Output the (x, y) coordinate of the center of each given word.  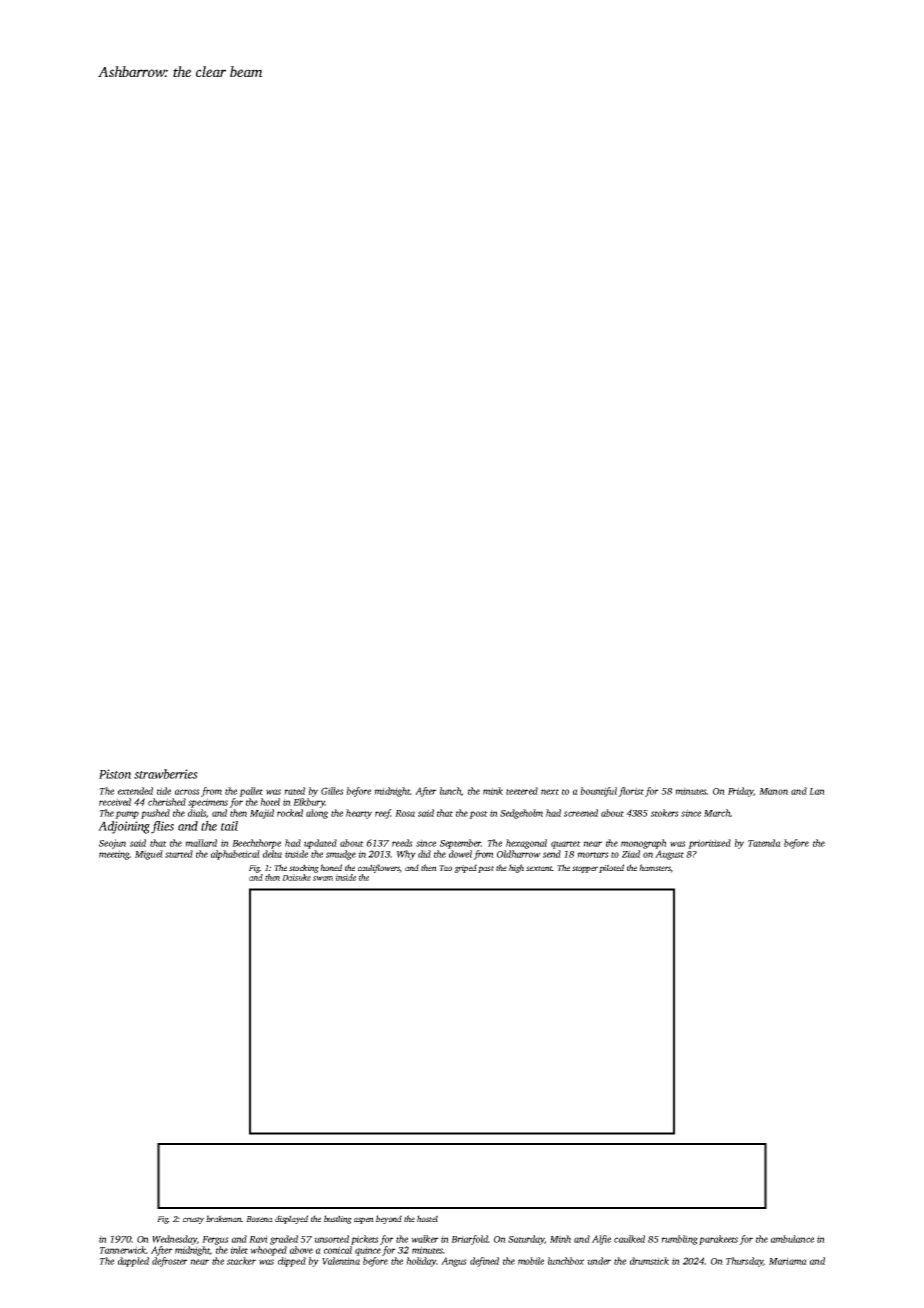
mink (493, 791)
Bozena (259, 1219)
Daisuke (296, 877)
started (179, 854)
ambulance (792, 1239)
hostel (427, 1218)
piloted (611, 868)
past (486, 869)
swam (323, 878)
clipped (292, 1262)
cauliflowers (379, 868)
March (717, 813)
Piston (115, 774)
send (552, 854)
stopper (585, 869)
